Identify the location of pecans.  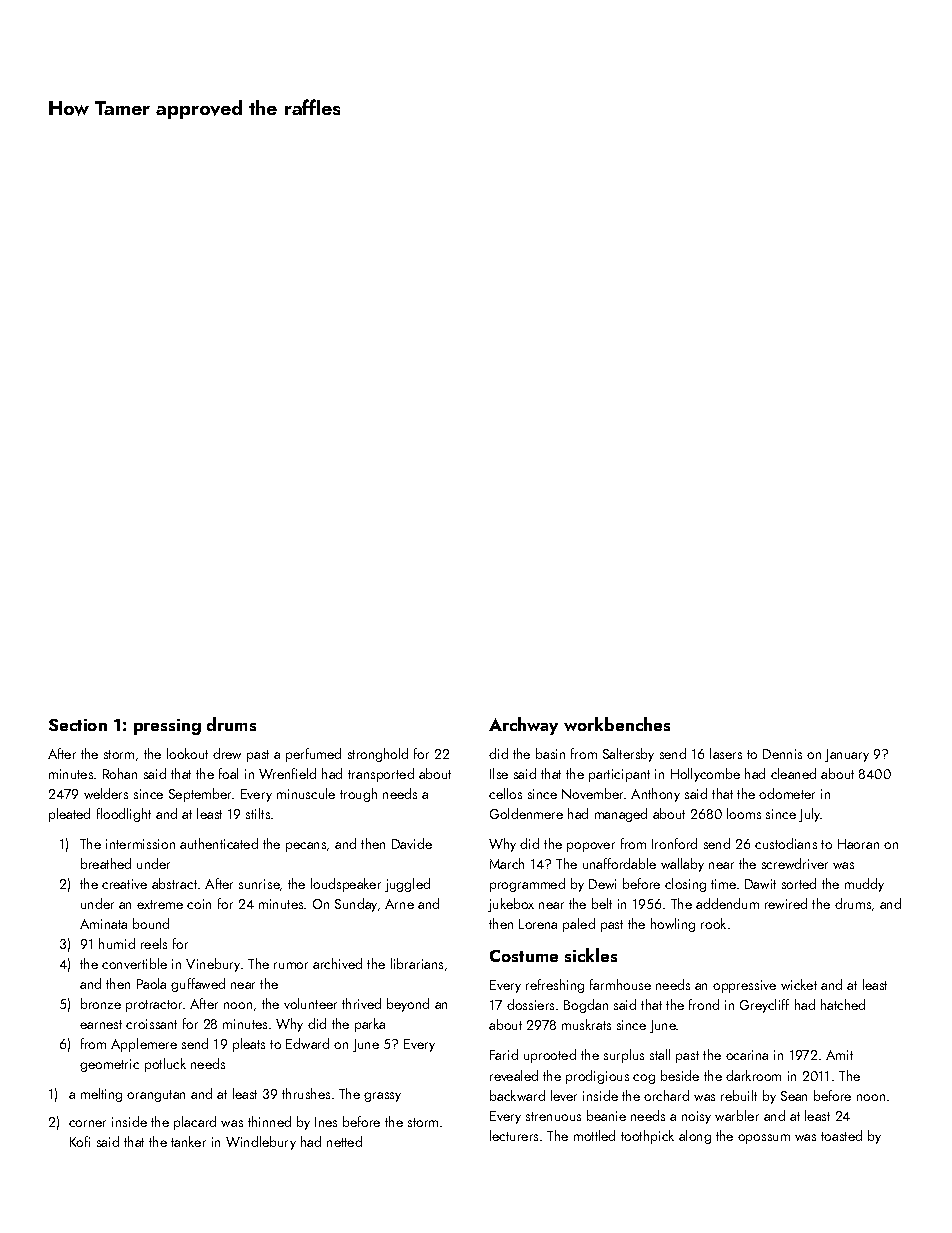
(306, 847).
